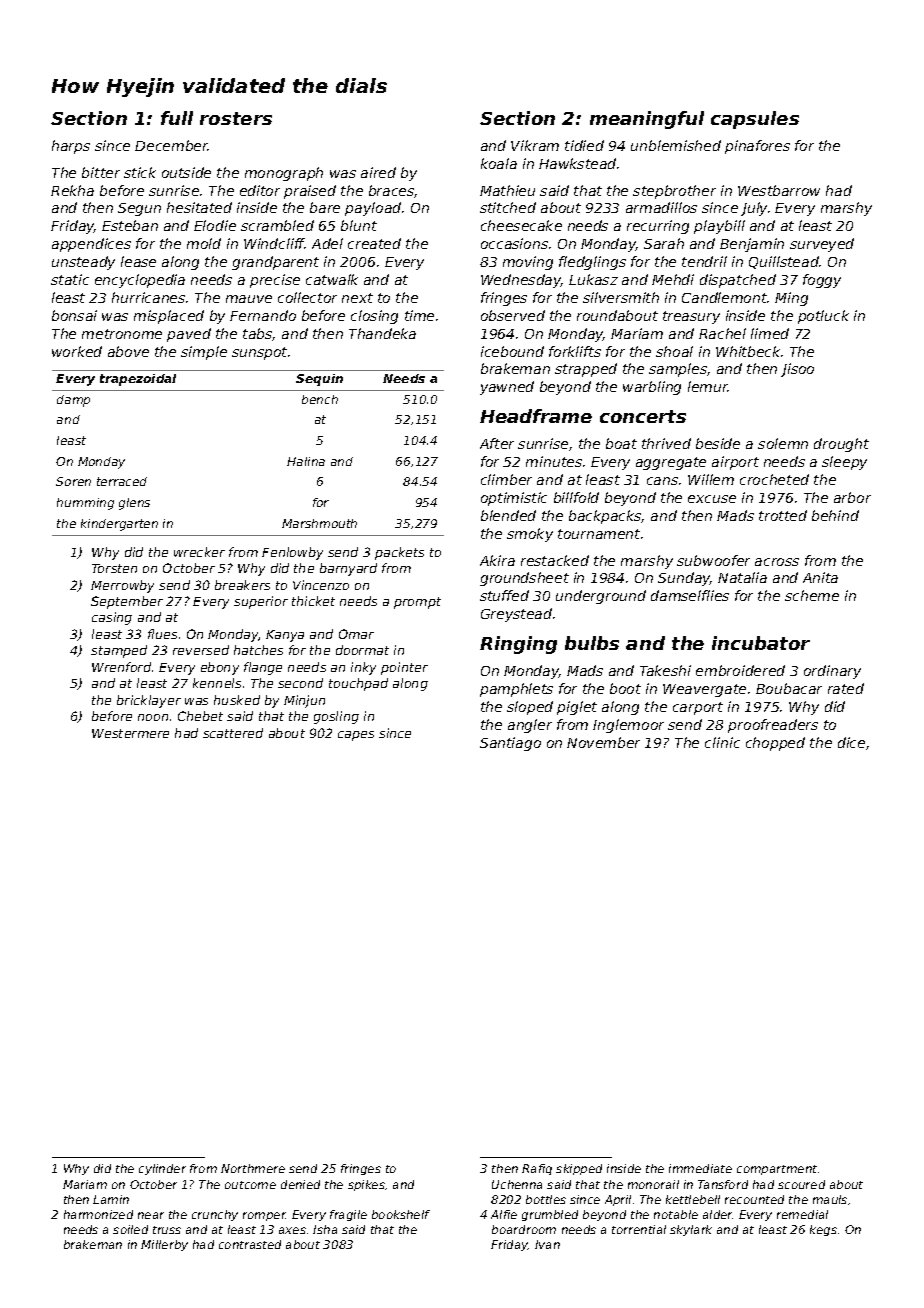 The height and width of the page is (1308, 924). Describe the element at coordinates (378, 172) in the page. I see `aired` at that location.
